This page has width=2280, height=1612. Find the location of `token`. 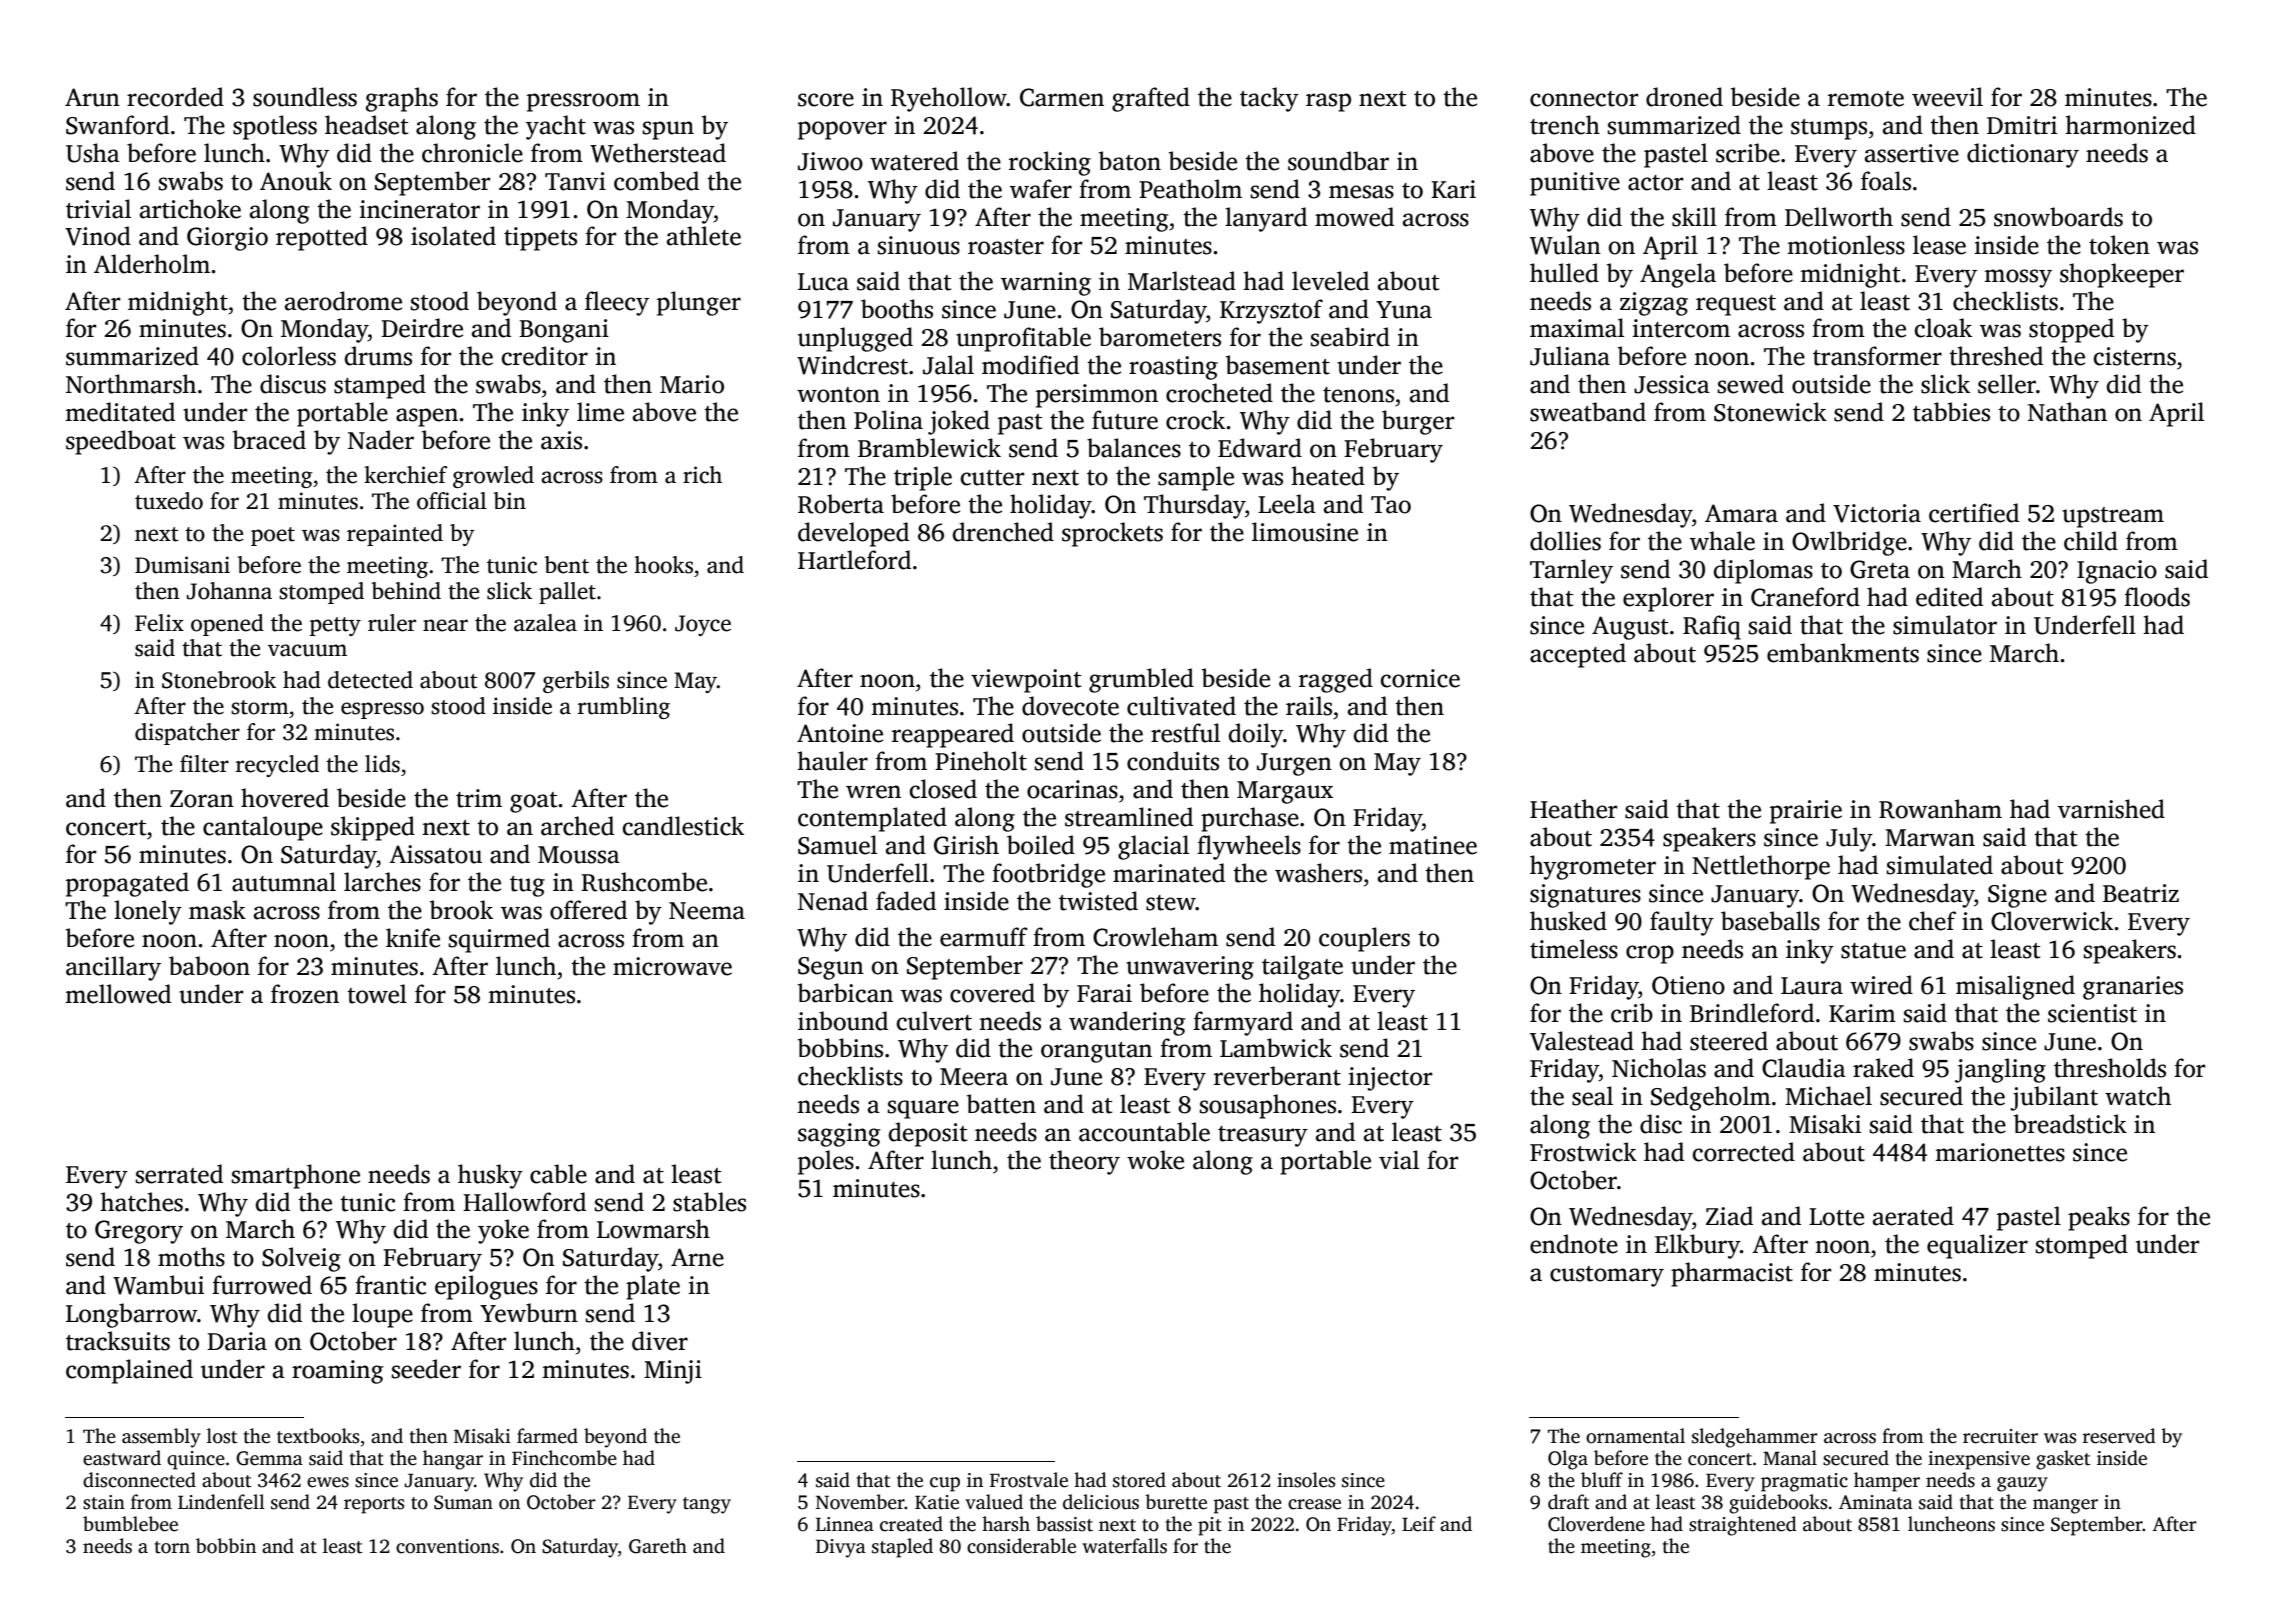

token is located at coordinates (2119, 245).
